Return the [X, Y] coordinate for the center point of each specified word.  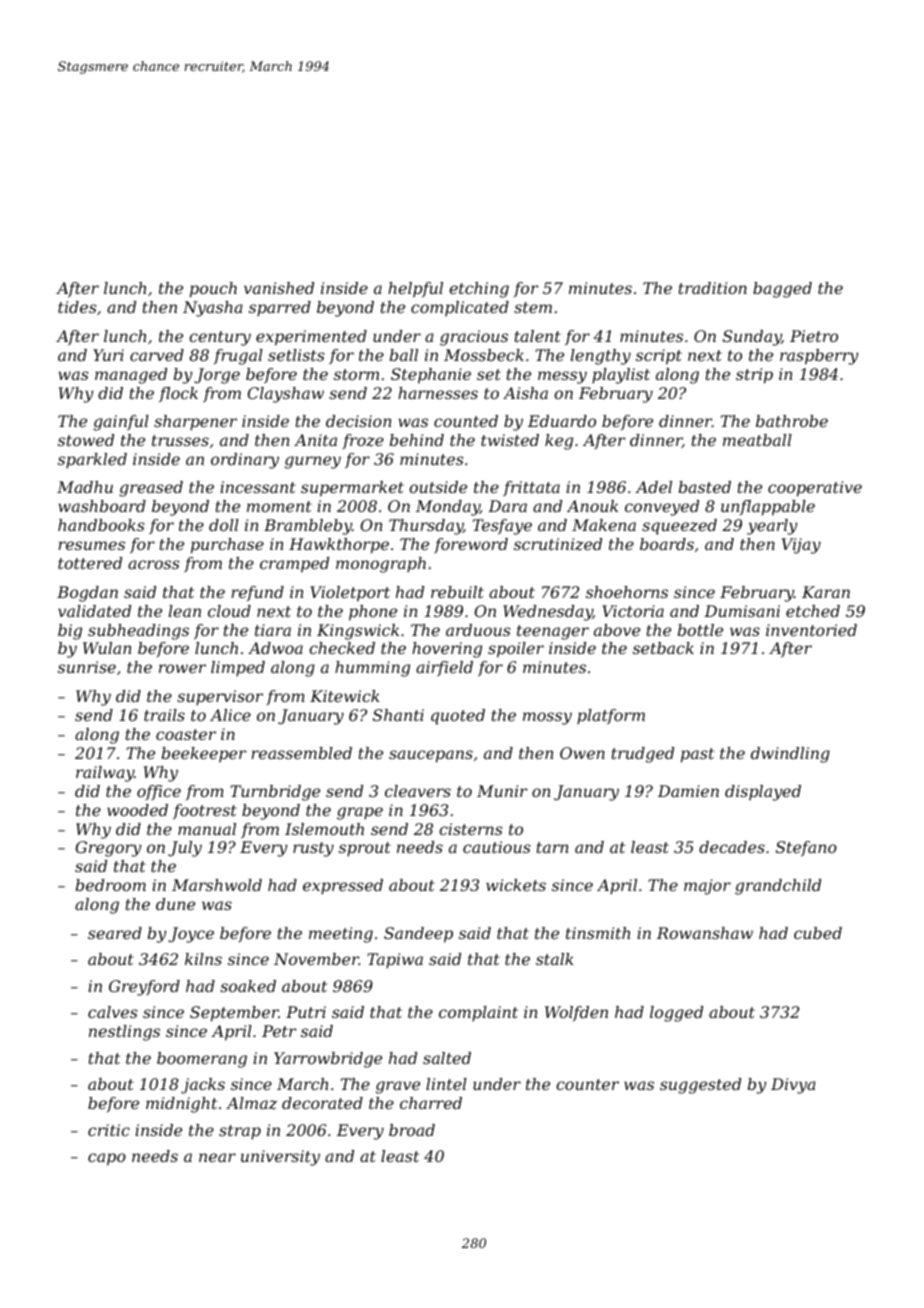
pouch [213, 290]
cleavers [418, 791]
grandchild [778, 887]
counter [587, 1084]
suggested [700, 1086]
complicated [460, 308]
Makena [604, 525]
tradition [713, 288]
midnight [181, 1105]
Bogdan [87, 594]
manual [207, 829]
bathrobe [792, 421]
